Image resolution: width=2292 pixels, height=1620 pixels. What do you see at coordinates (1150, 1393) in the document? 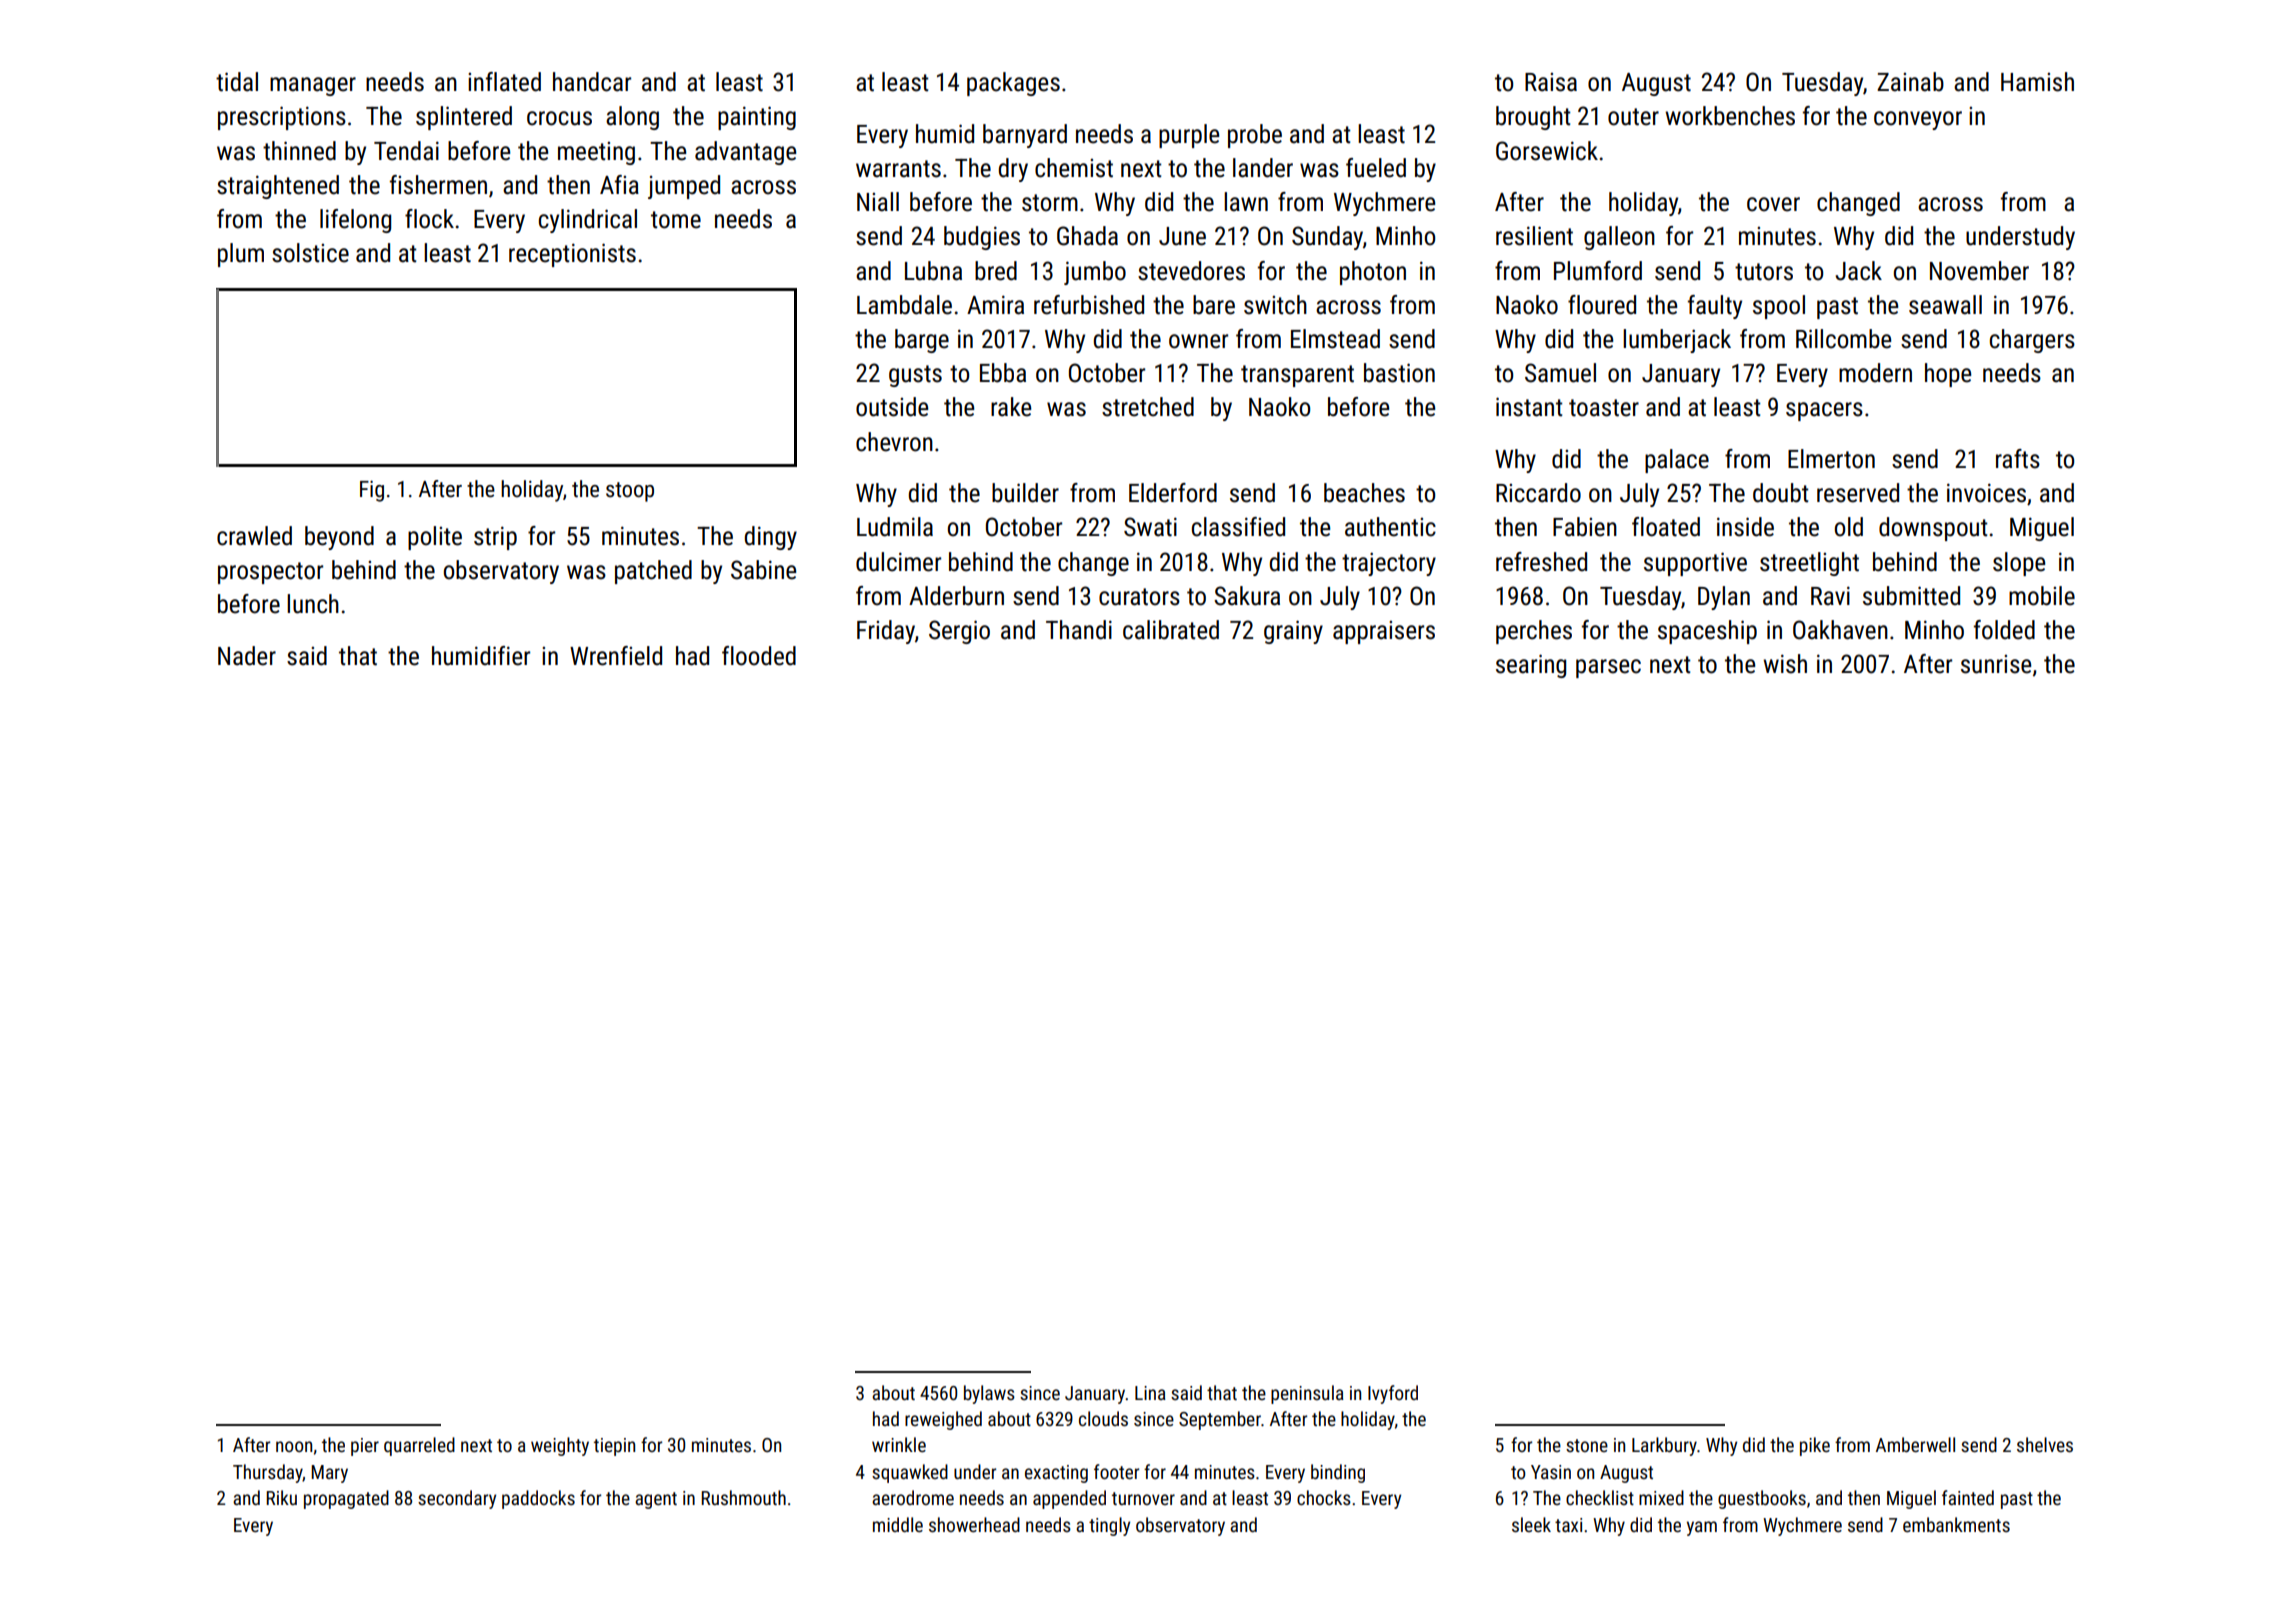
I see `Lina` at bounding box center [1150, 1393].
